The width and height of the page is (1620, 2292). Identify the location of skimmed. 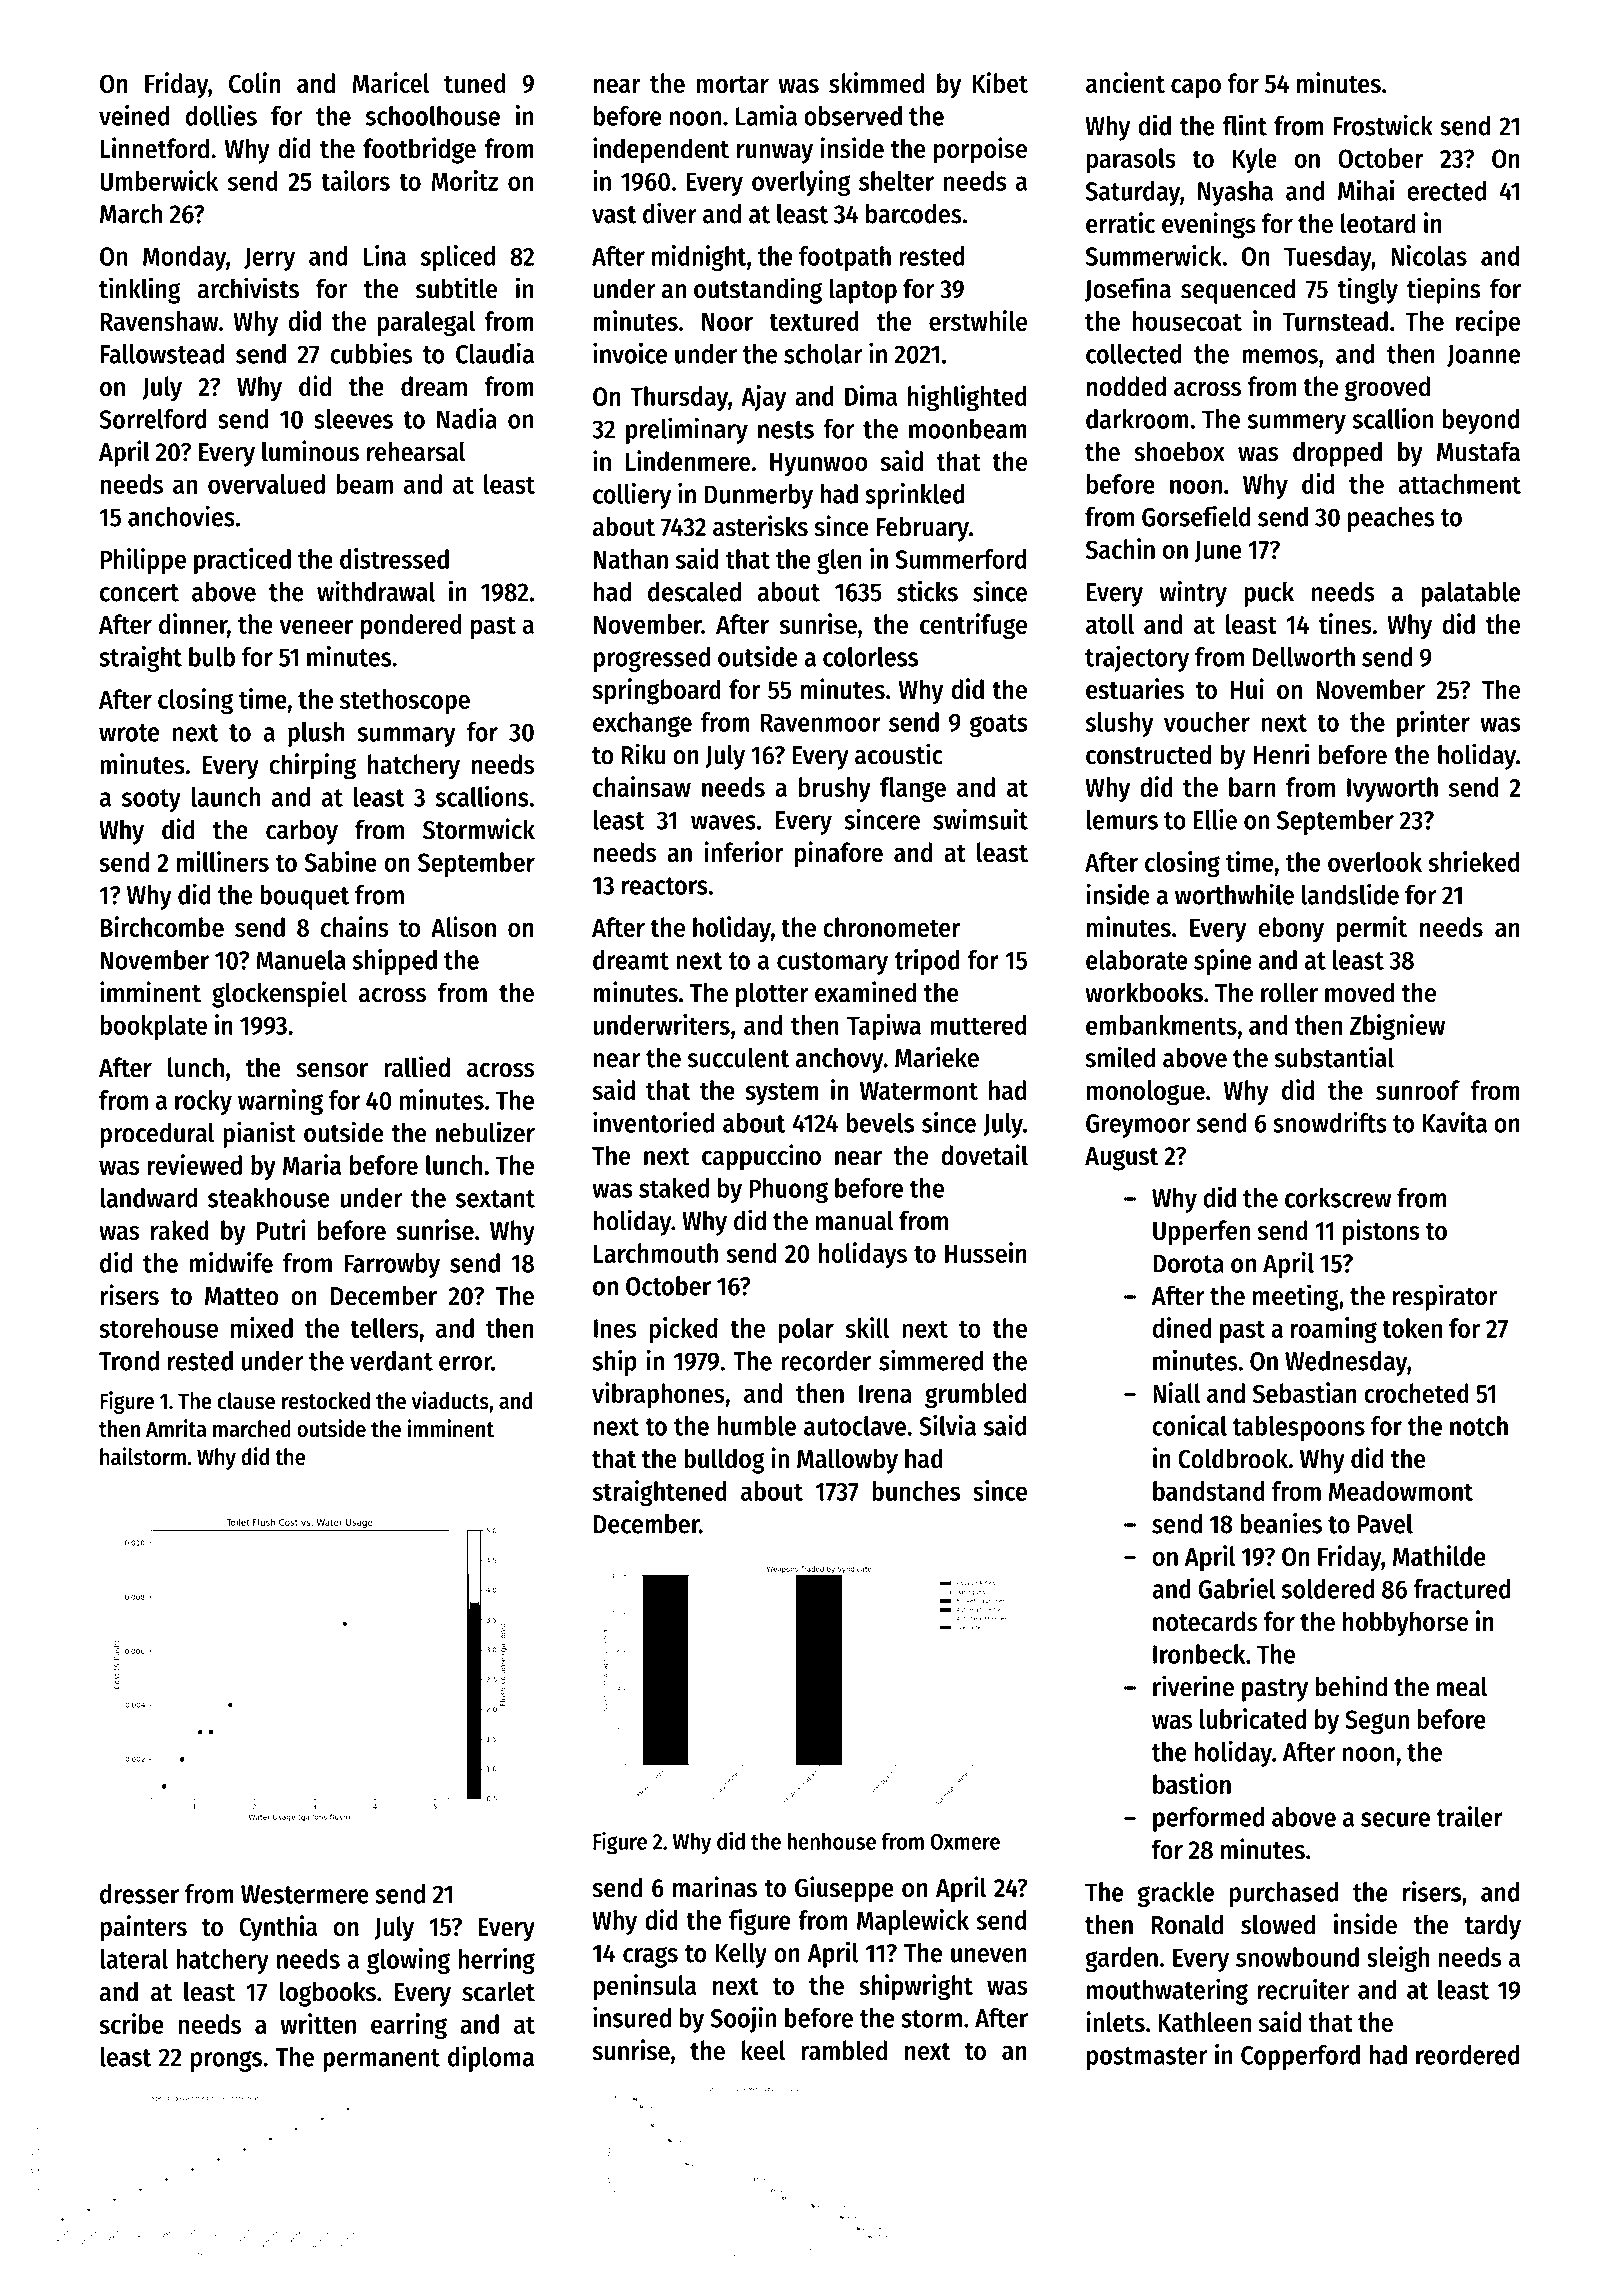
(877, 82).
